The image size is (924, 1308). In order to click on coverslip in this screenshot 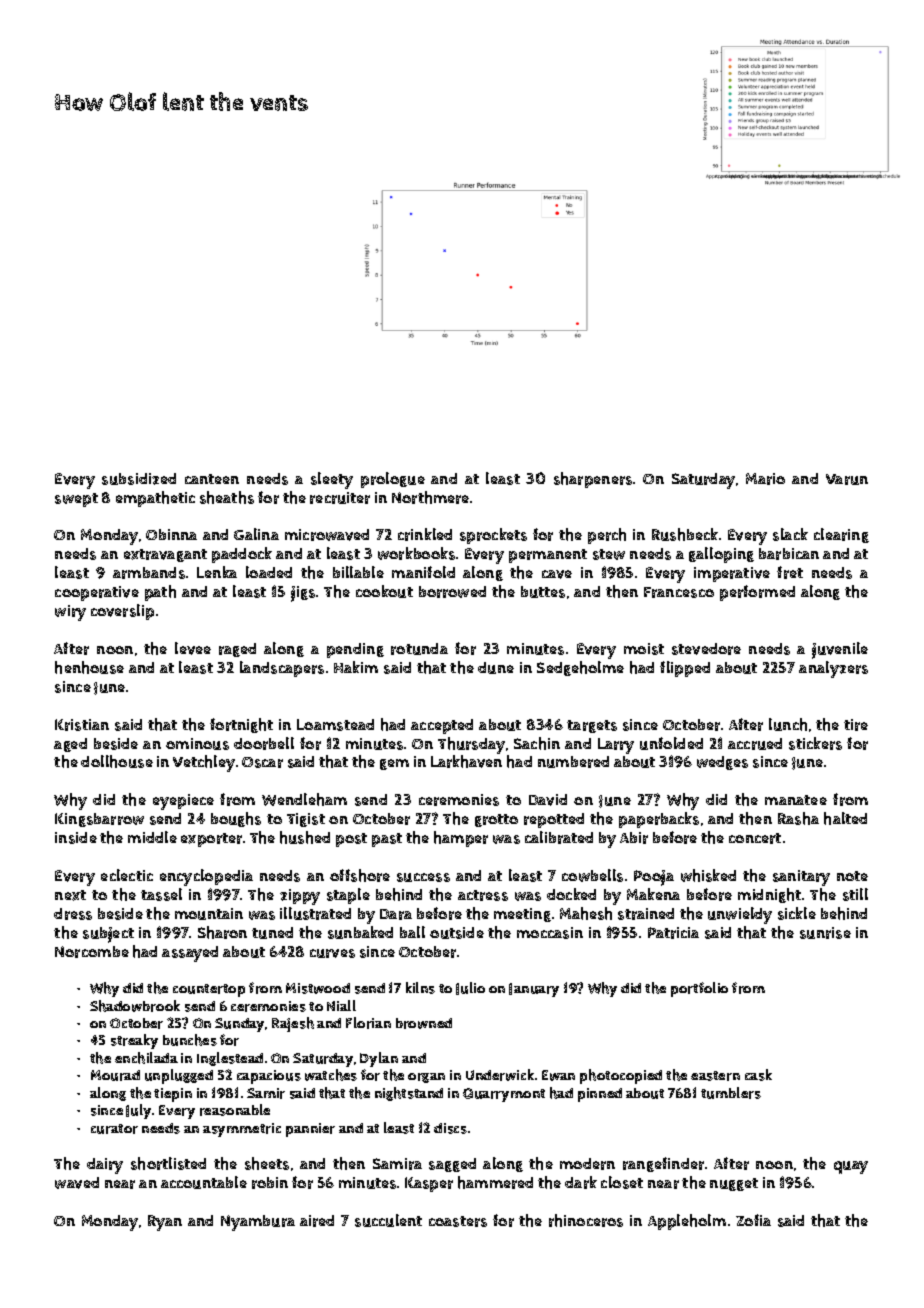, I will do `click(122, 612)`.
